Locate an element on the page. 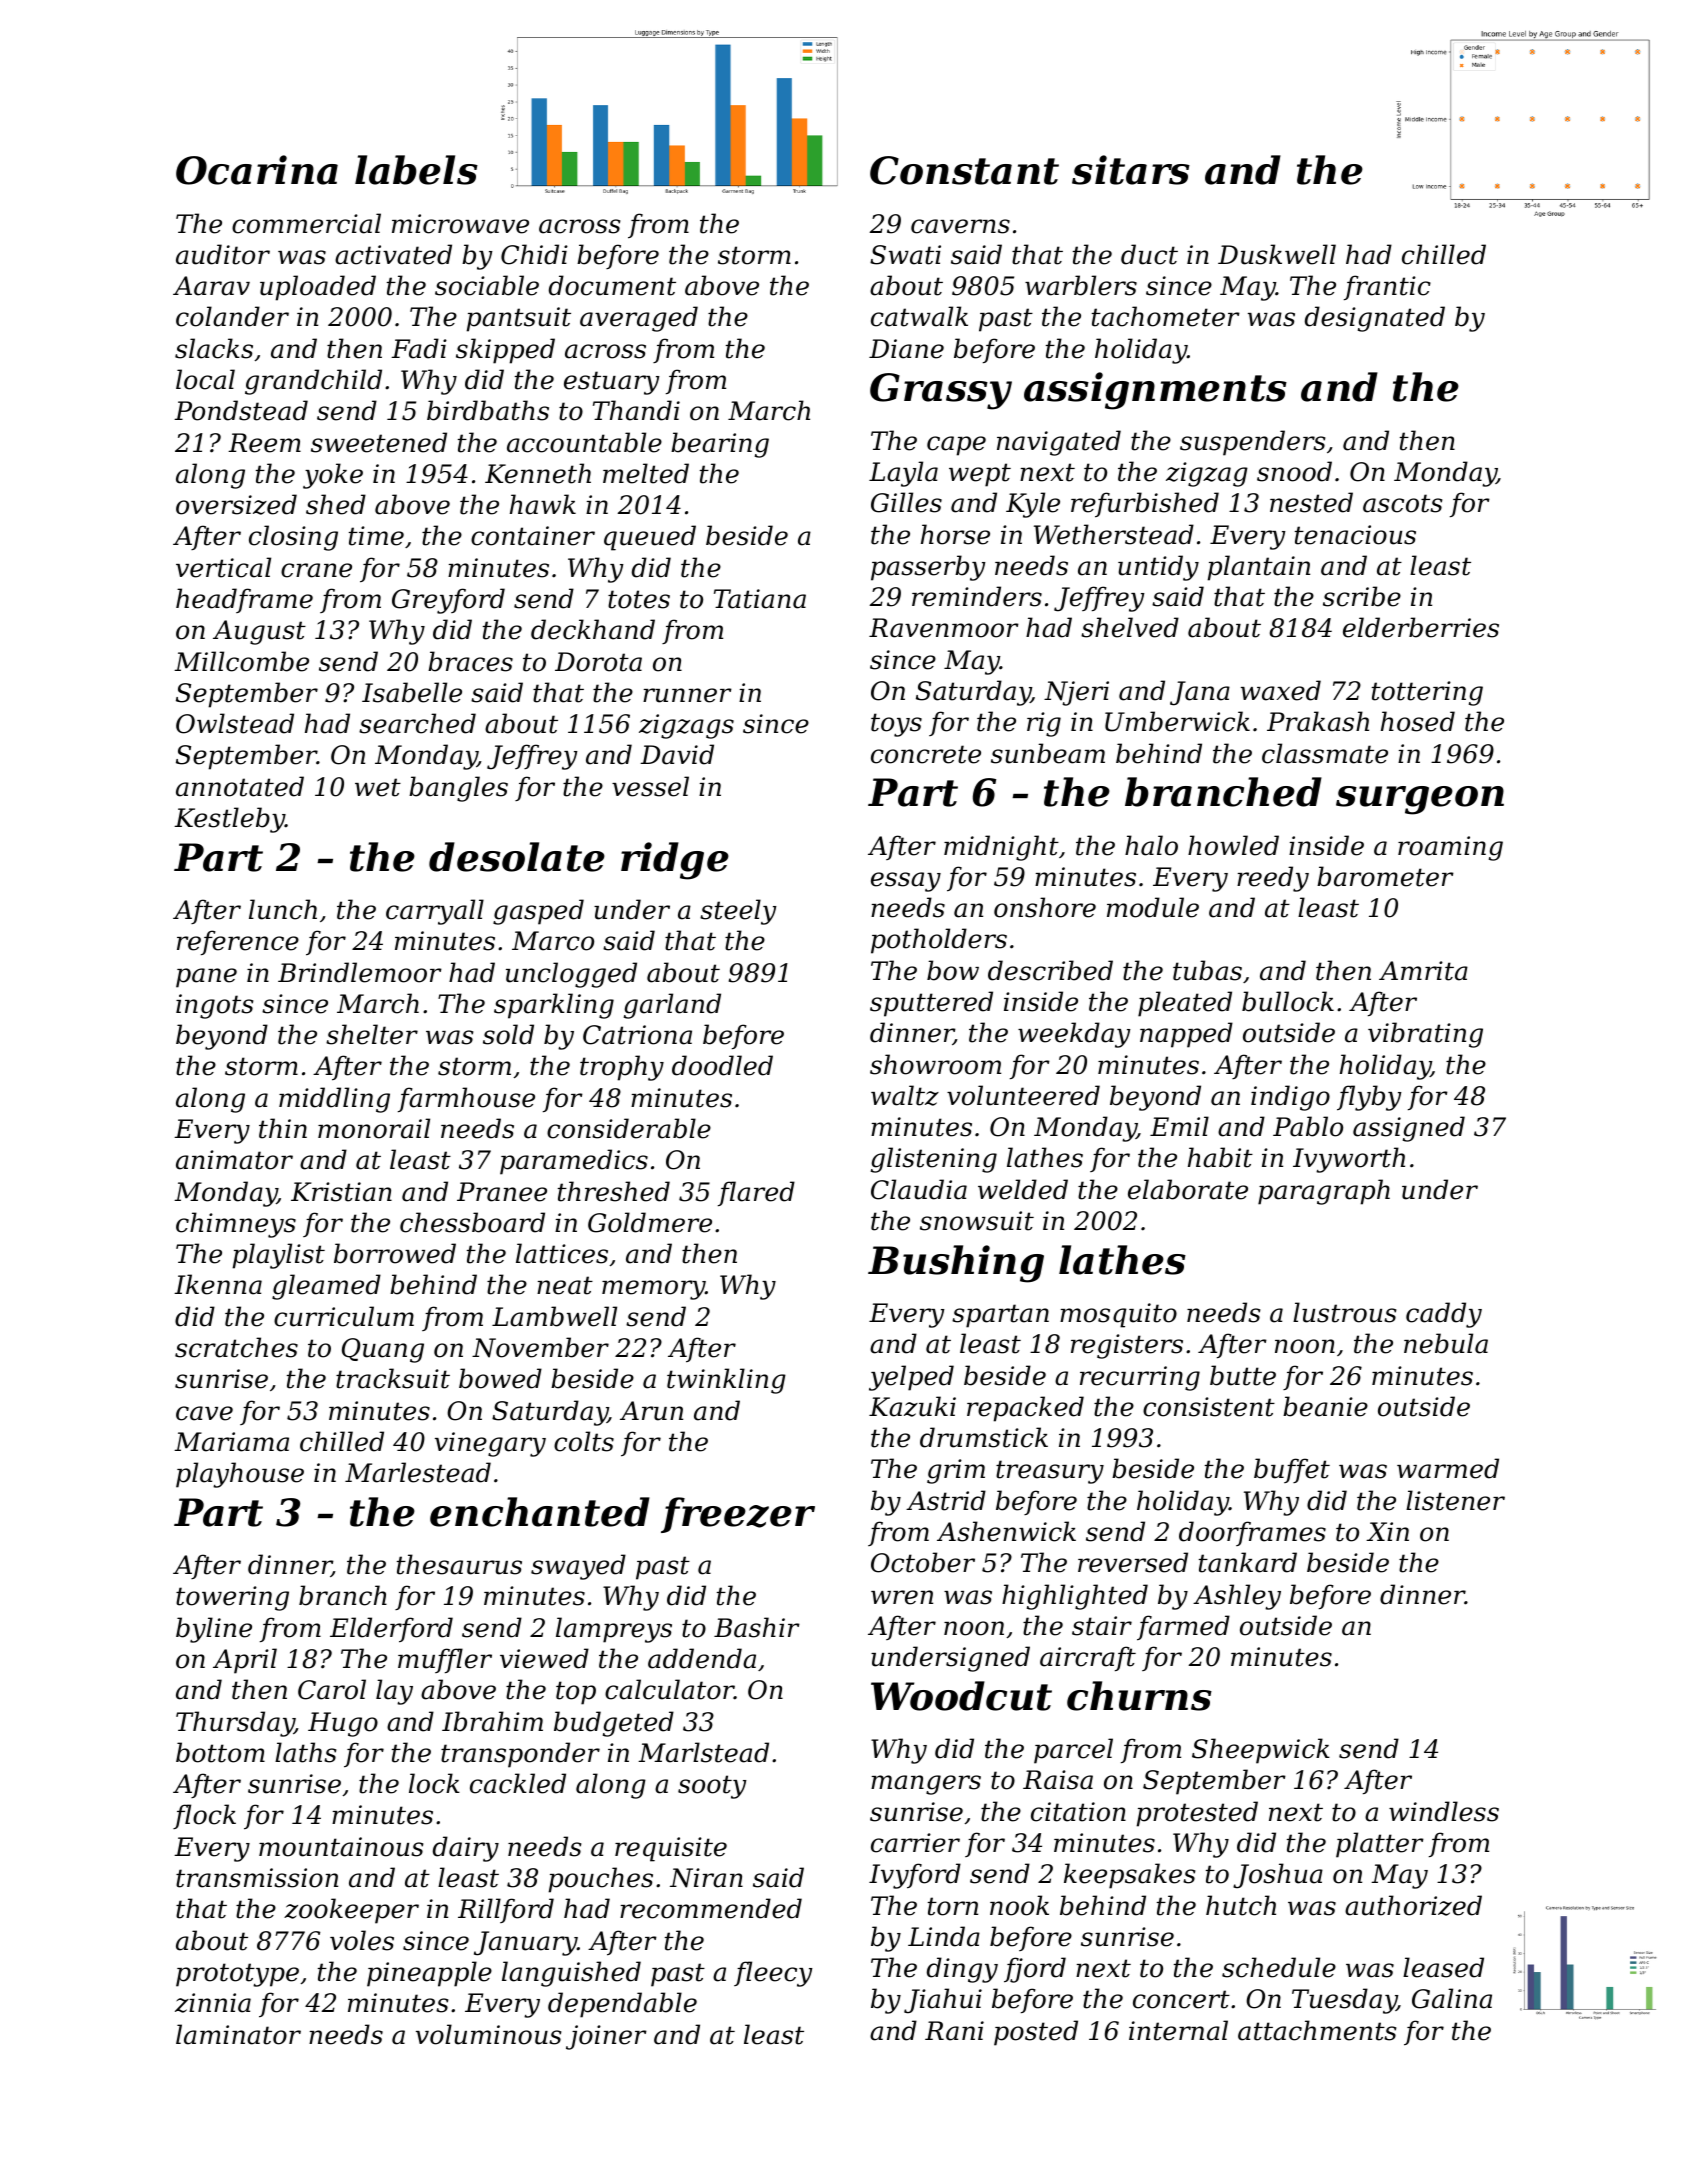  doodled is located at coordinates (722, 1065).
